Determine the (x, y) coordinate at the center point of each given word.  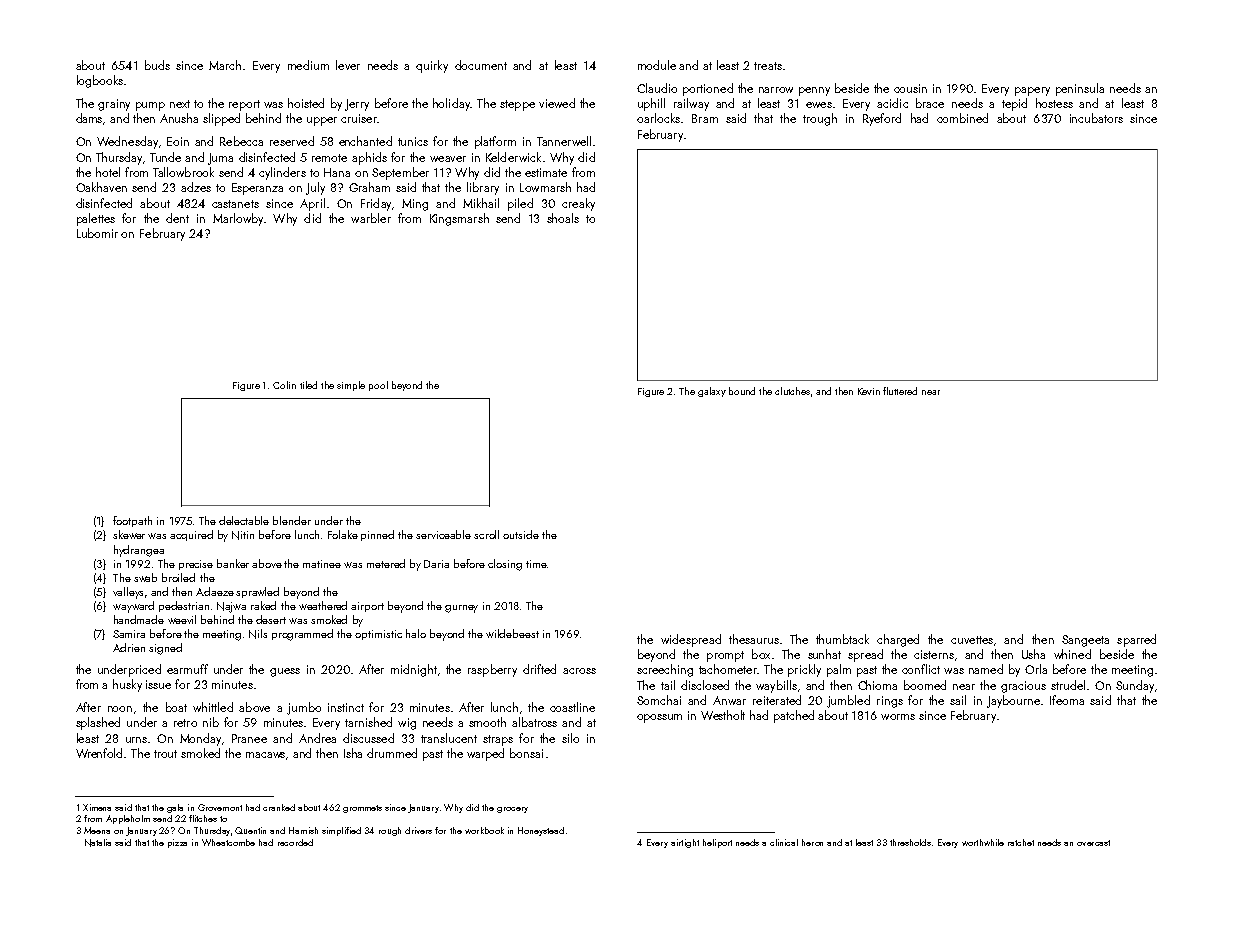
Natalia (98, 843)
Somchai (659, 700)
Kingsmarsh (459, 219)
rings (890, 702)
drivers (418, 830)
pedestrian (184, 606)
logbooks (100, 81)
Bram (705, 118)
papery (1032, 91)
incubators (1096, 118)
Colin (284, 385)
